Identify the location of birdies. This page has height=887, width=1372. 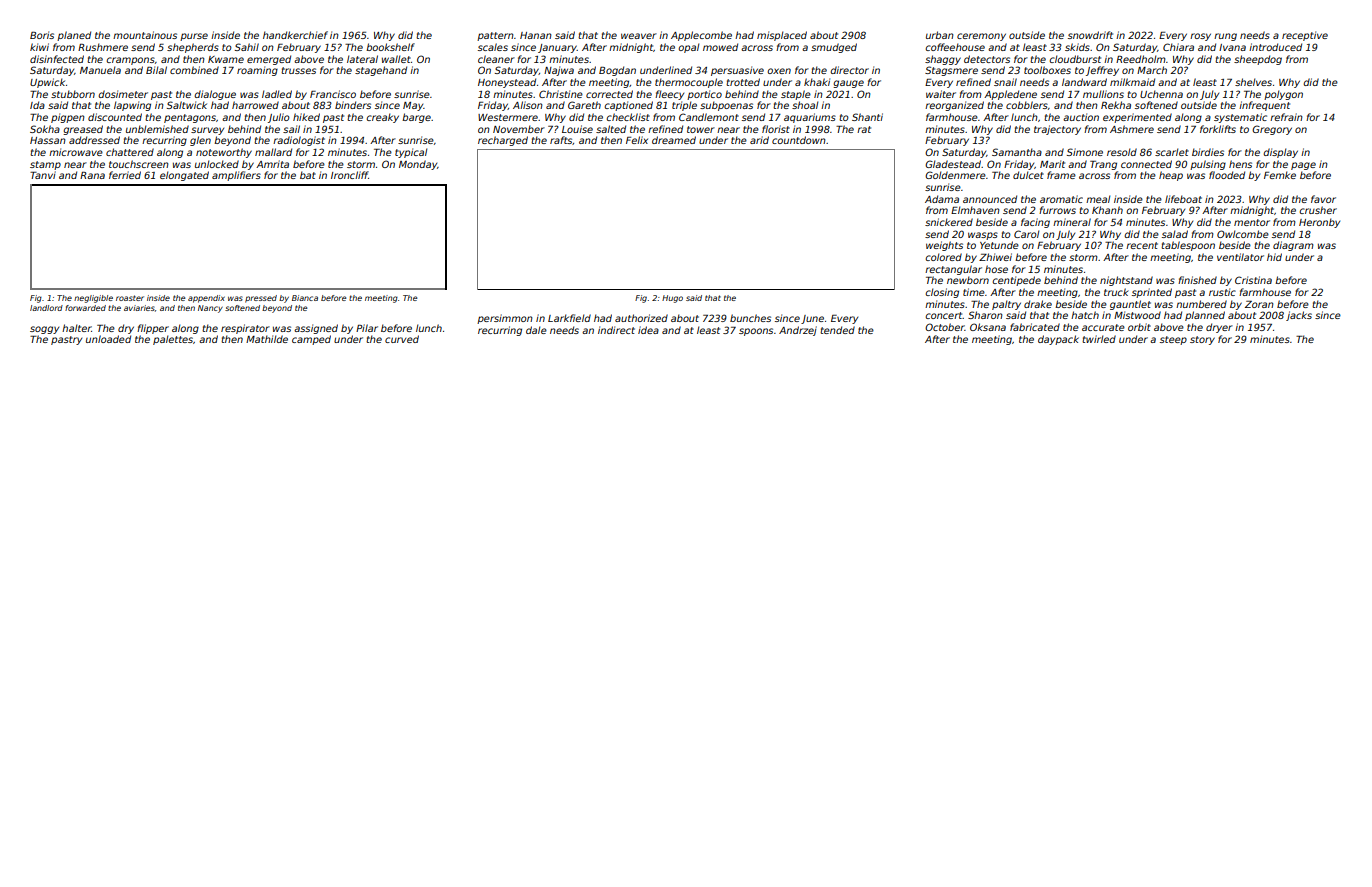
(1208, 152).
